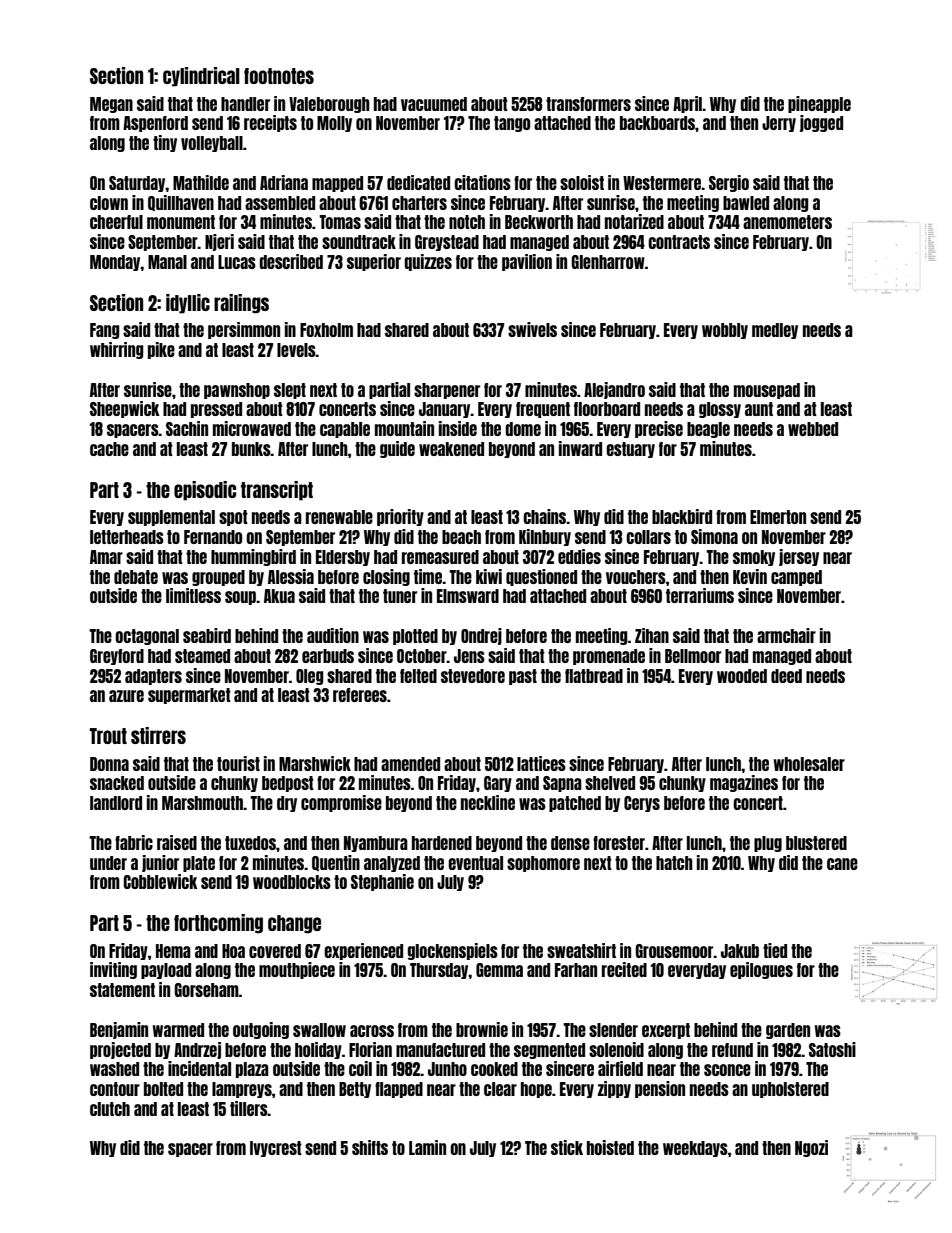 The width and height of the screenshot is (952, 1233). What do you see at coordinates (270, 123) in the screenshot?
I see `receipts` at bounding box center [270, 123].
